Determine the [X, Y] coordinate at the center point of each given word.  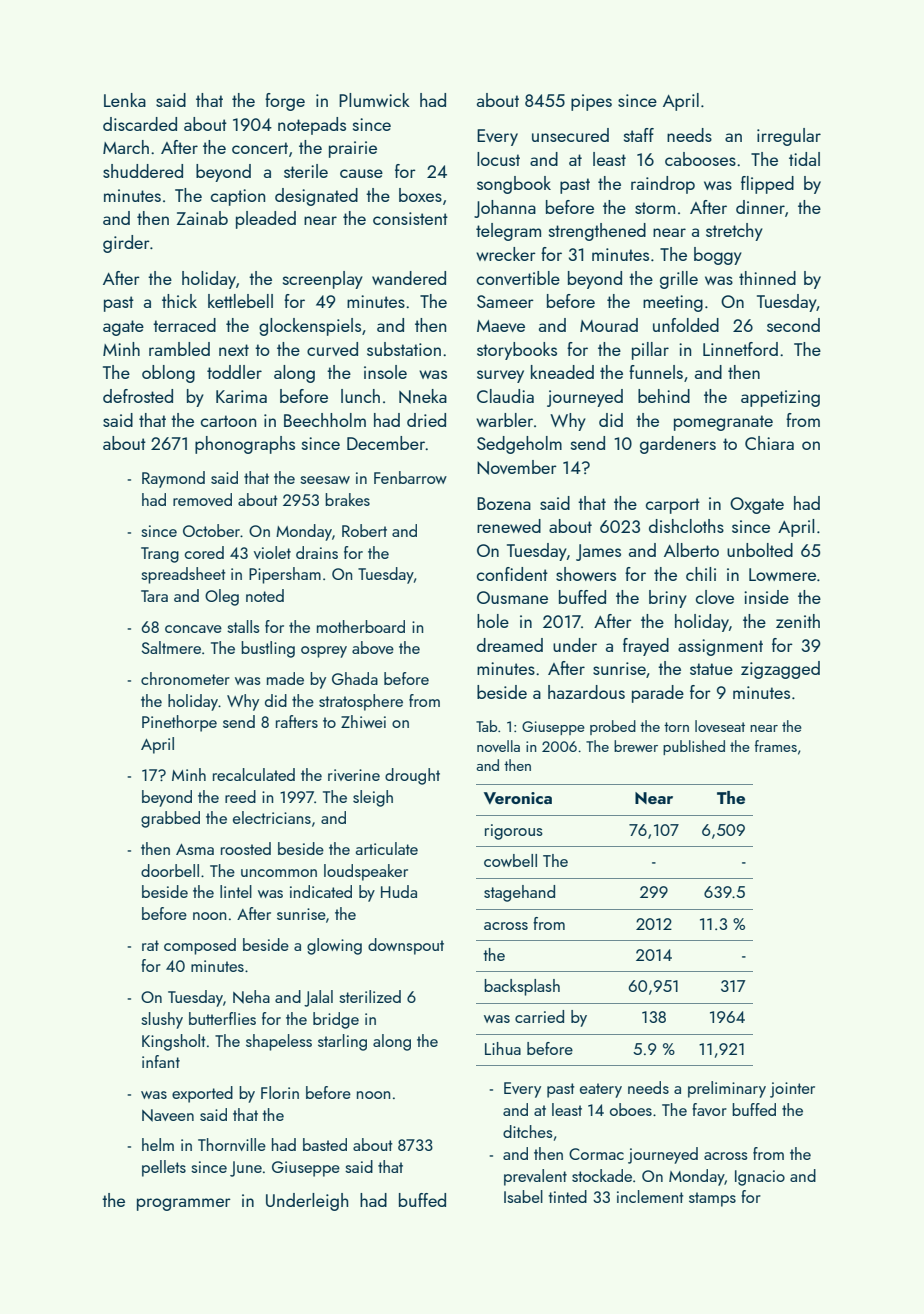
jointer [792, 1090]
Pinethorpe [179, 723]
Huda [399, 891]
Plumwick [374, 100]
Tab [486, 726]
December [386, 443]
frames [776, 746]
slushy [162, 1020]
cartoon [228, 421]
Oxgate [757, 505]
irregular [789, 137]
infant [161, 1061]
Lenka [125, 100]
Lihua [503, 1048]
